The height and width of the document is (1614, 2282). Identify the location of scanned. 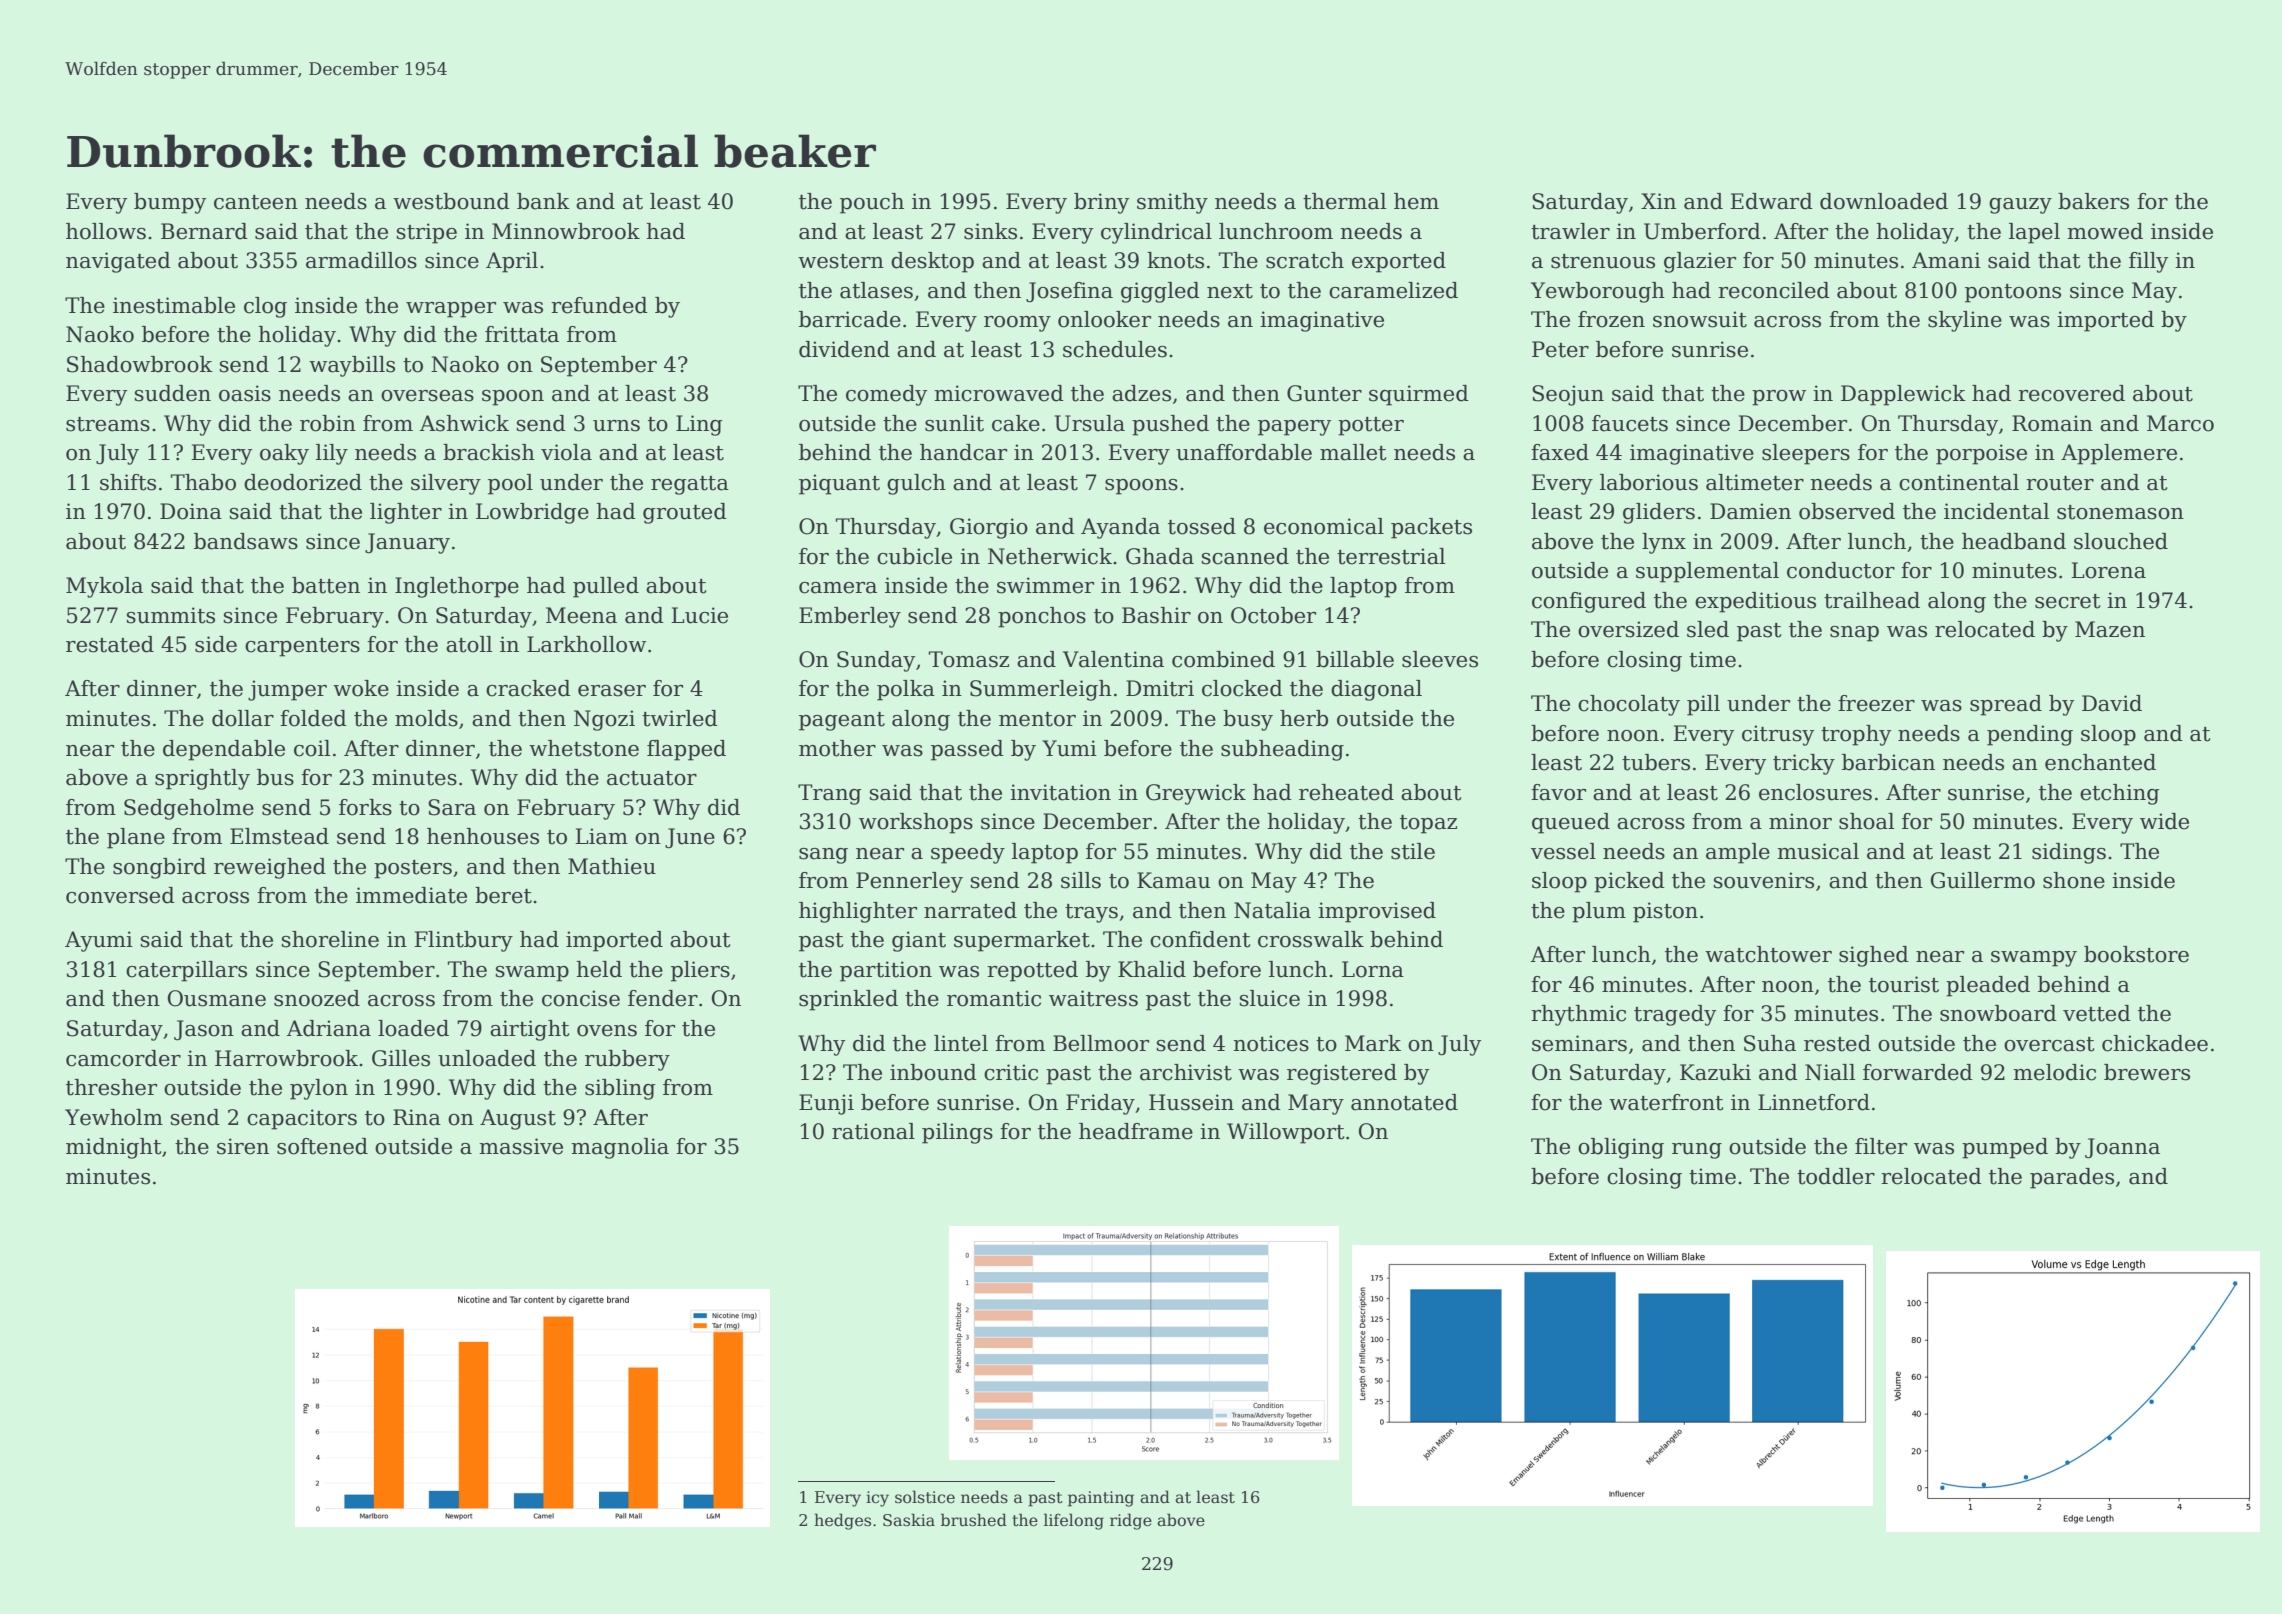
(1245, 556).
